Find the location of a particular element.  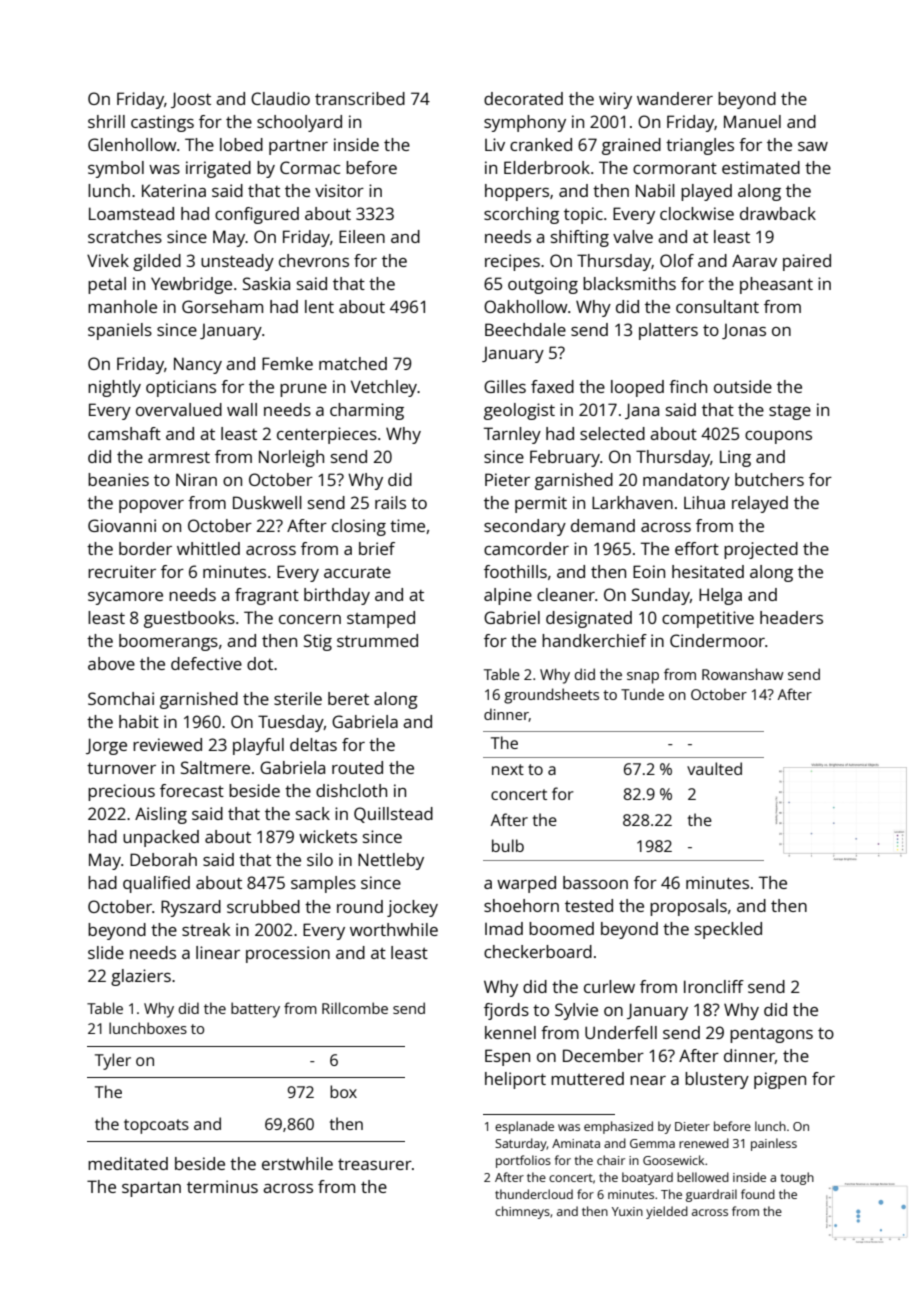

topcoats is located at coordinates (156, 1126).
